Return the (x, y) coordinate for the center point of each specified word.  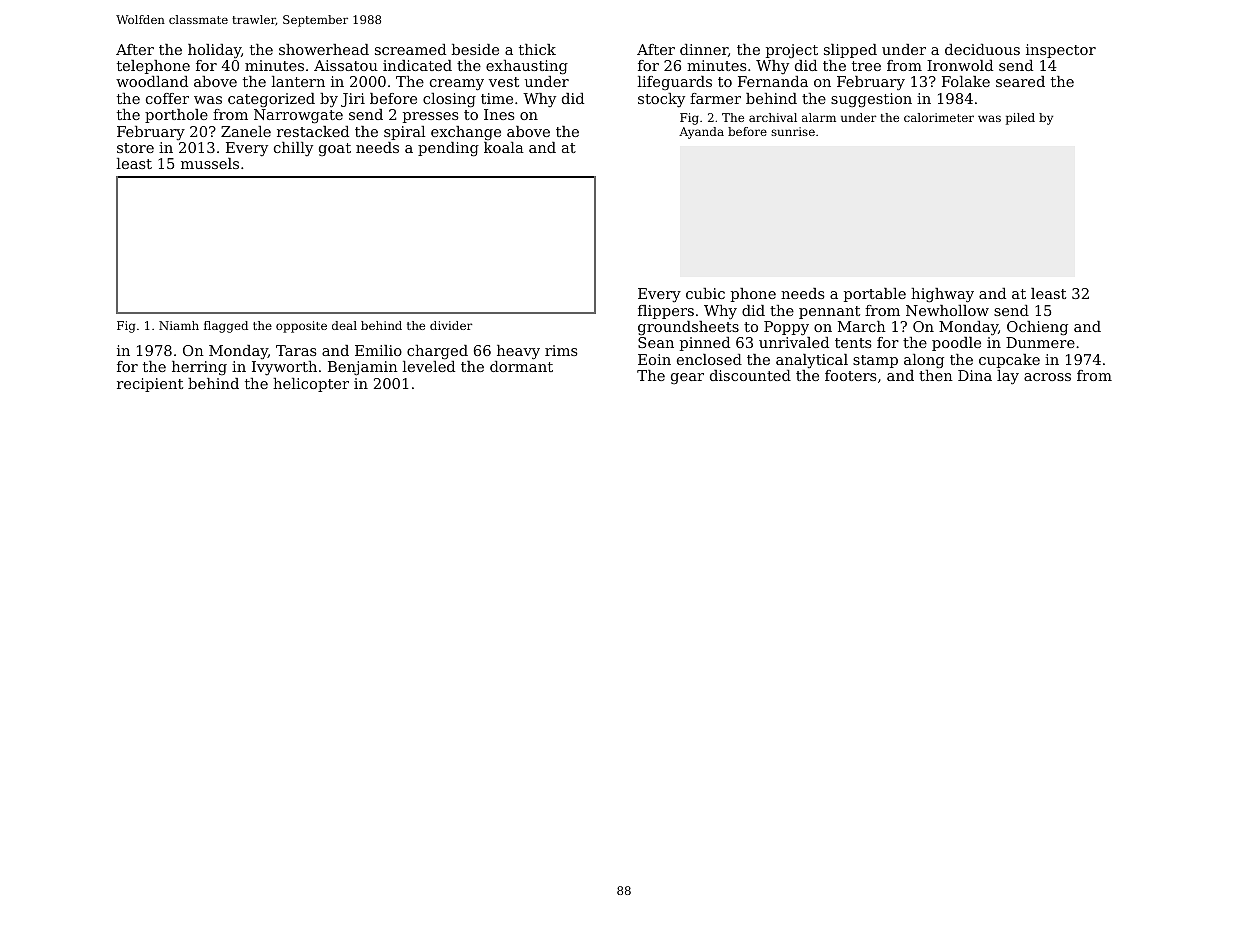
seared (1020, 81)
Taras (296, 350)
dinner (704, 49)
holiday (214, 51)
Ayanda (701, 133)
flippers (666, 312)
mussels (210, 163)
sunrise (793, 131)
